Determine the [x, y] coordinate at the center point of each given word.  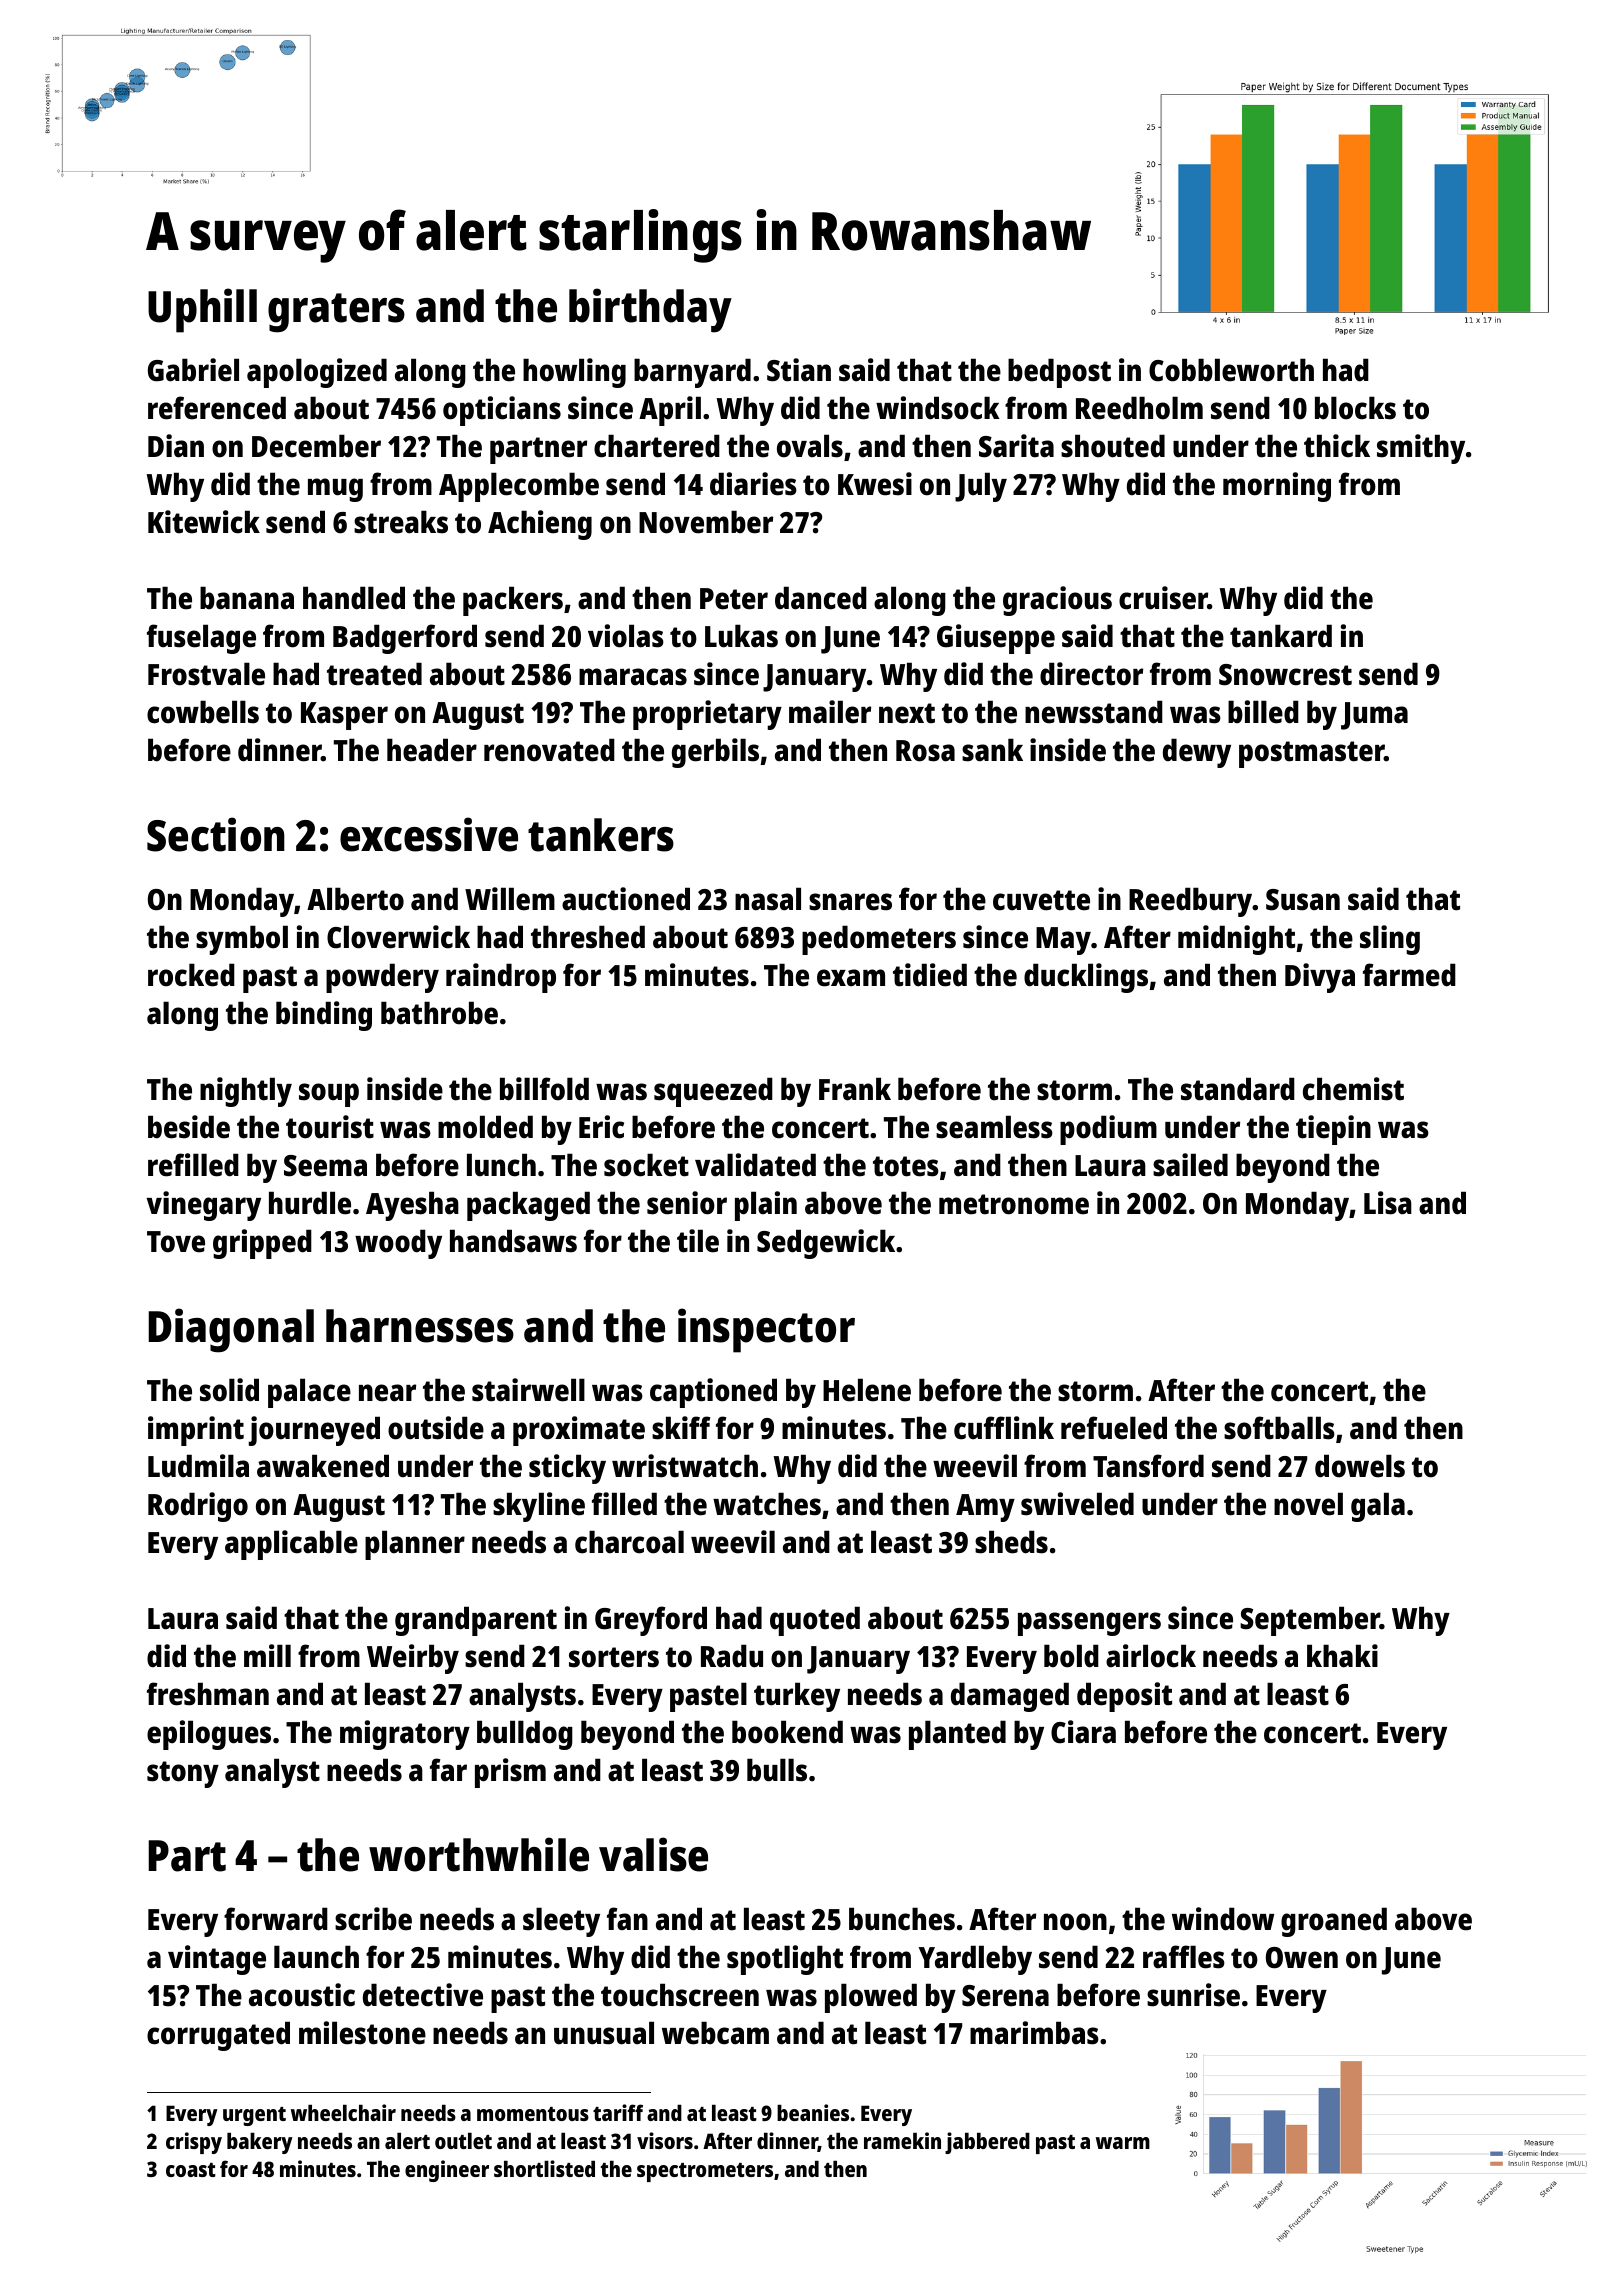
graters [336, 313]
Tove [176, 1242]
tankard [1281, 636]
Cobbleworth [1231, 370]
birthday [650, 310]
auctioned [626, 899]
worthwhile [479, 1854]
